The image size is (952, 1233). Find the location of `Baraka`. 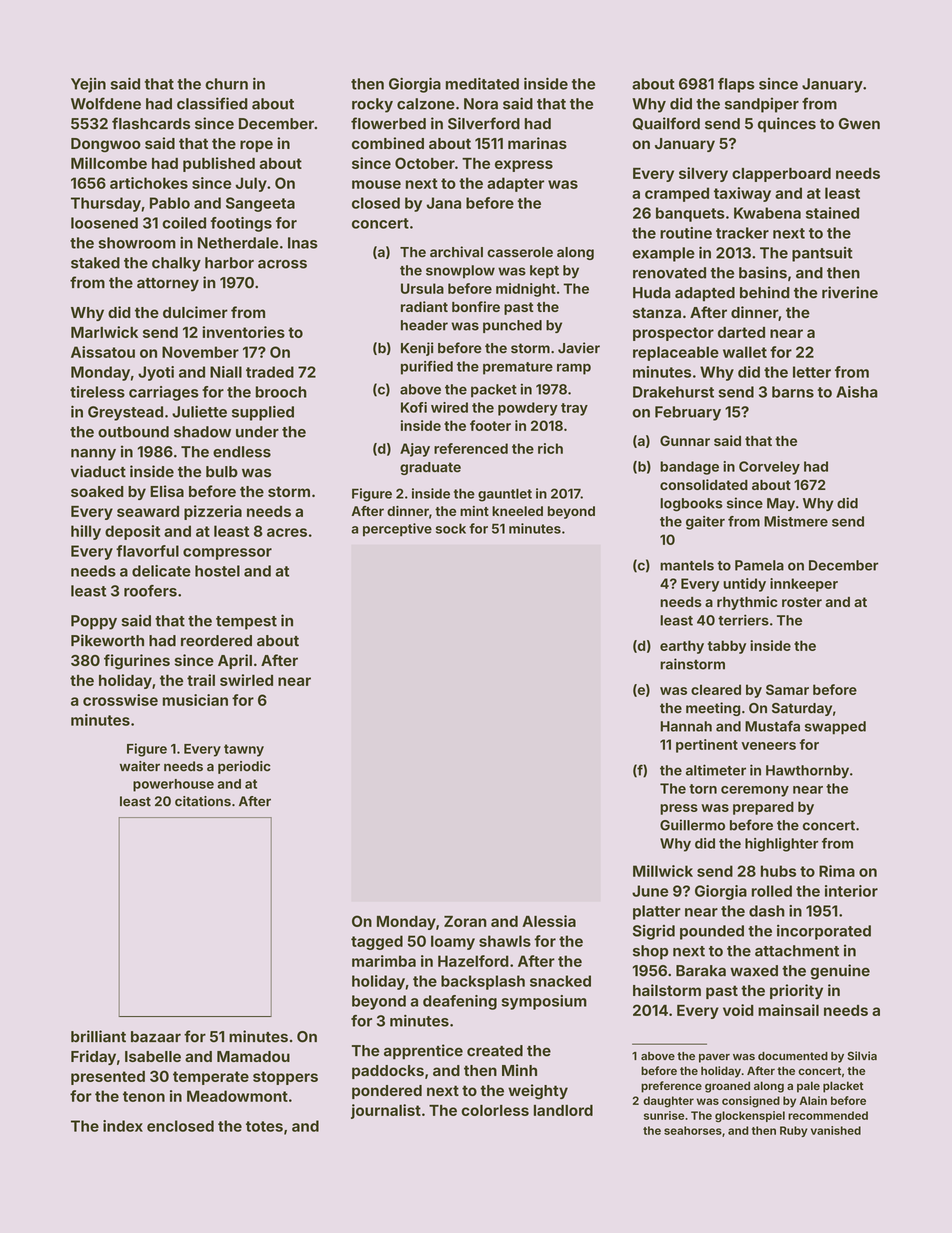

Baraka is located at coordinates (701, 971).
